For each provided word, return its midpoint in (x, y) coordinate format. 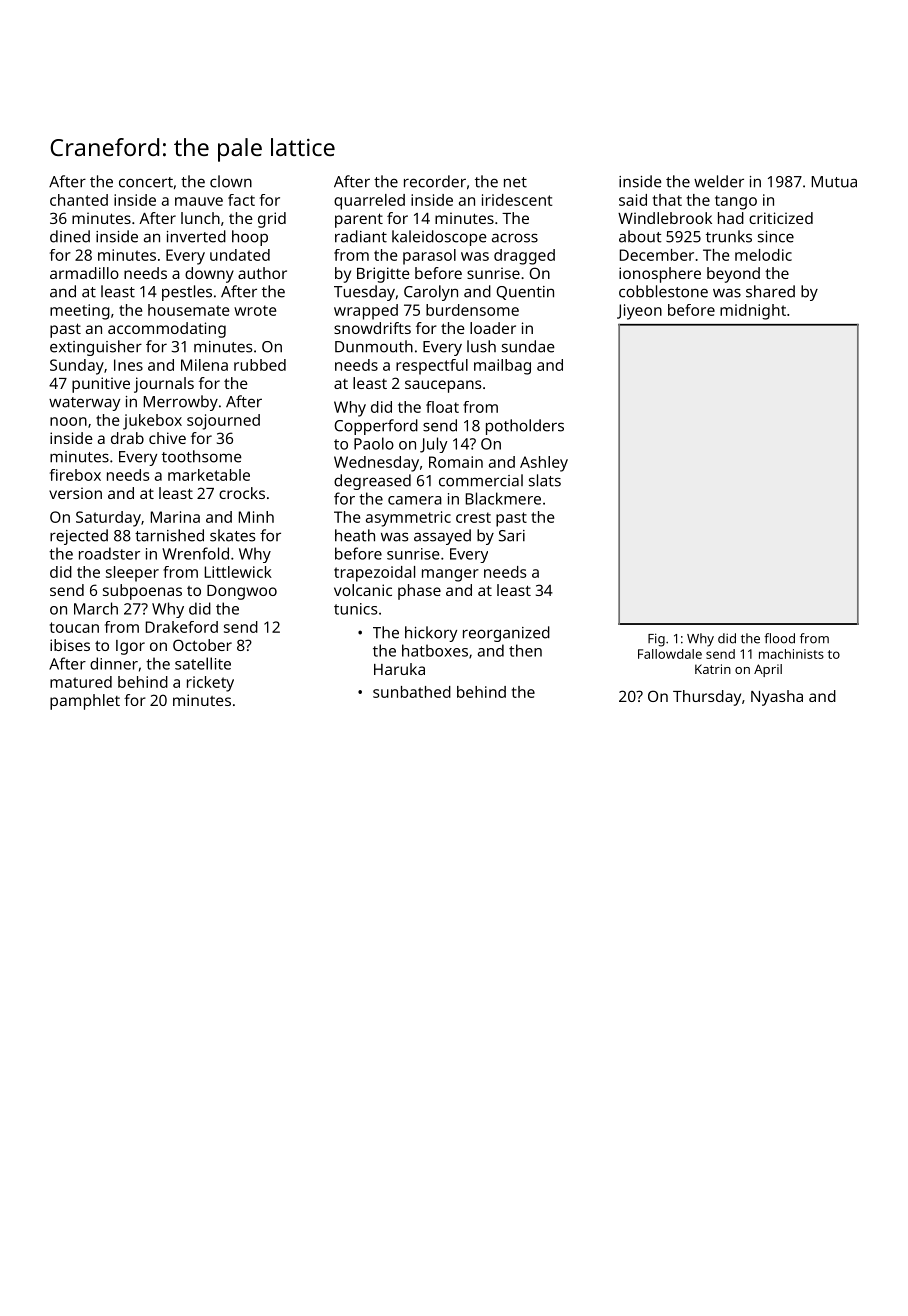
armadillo (84, 273)
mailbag (502, 367)
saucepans (443, 386)
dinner (114, 663)
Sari (512, 536)
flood (779, 638)
